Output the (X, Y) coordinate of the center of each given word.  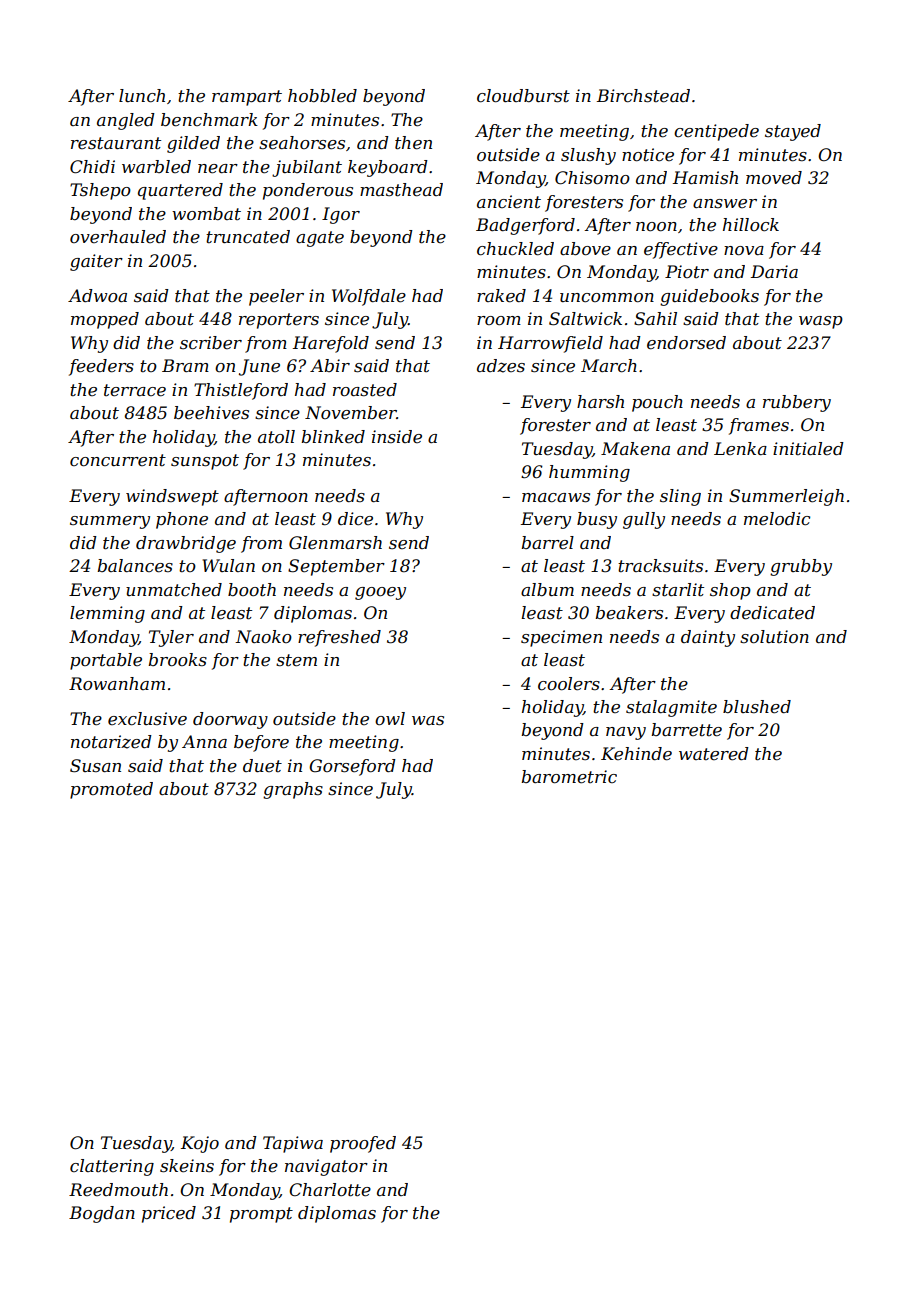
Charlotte (330, 1190)
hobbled (322, 96)
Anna (204, 741)
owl (390, 718)
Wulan (229, 565)
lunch (142, 96)
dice (355, 518)
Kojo (200, 1144)
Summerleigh (786, 497)
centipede (716, 132)
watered (714, 754)
